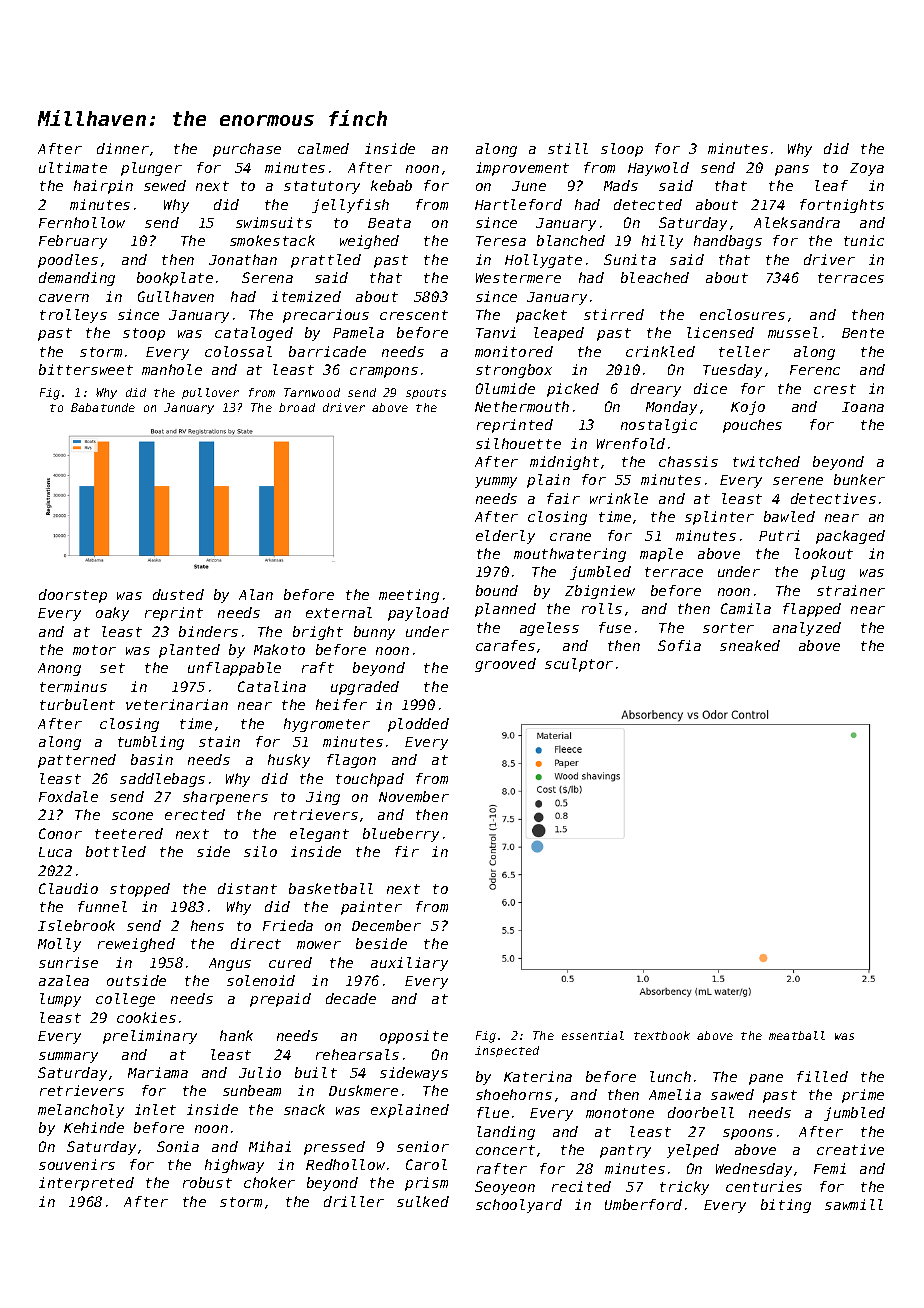  I want to click on yummy, so click(496, 482).
